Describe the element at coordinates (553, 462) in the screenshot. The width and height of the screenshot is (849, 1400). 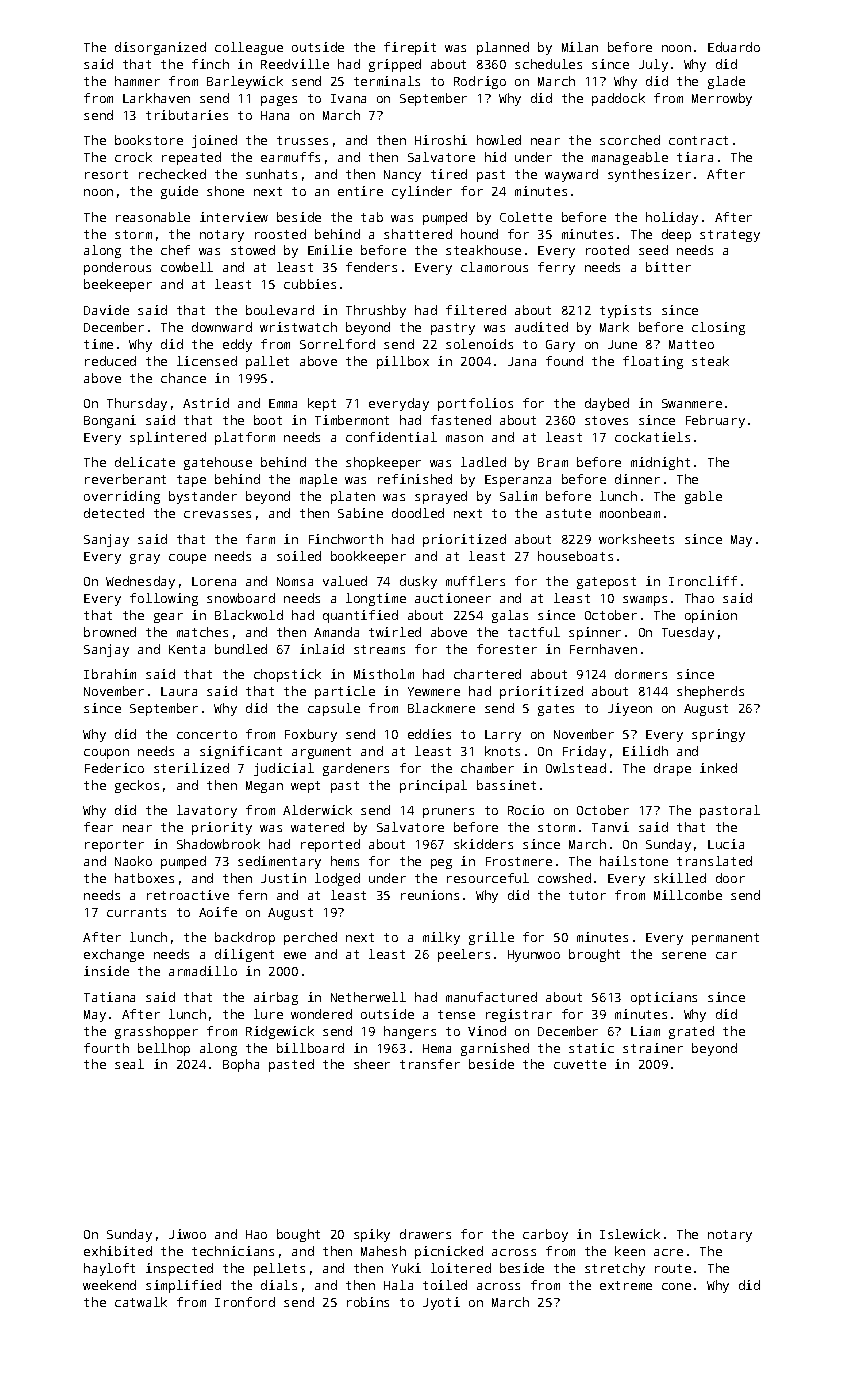
I see `Bram` at that location.
